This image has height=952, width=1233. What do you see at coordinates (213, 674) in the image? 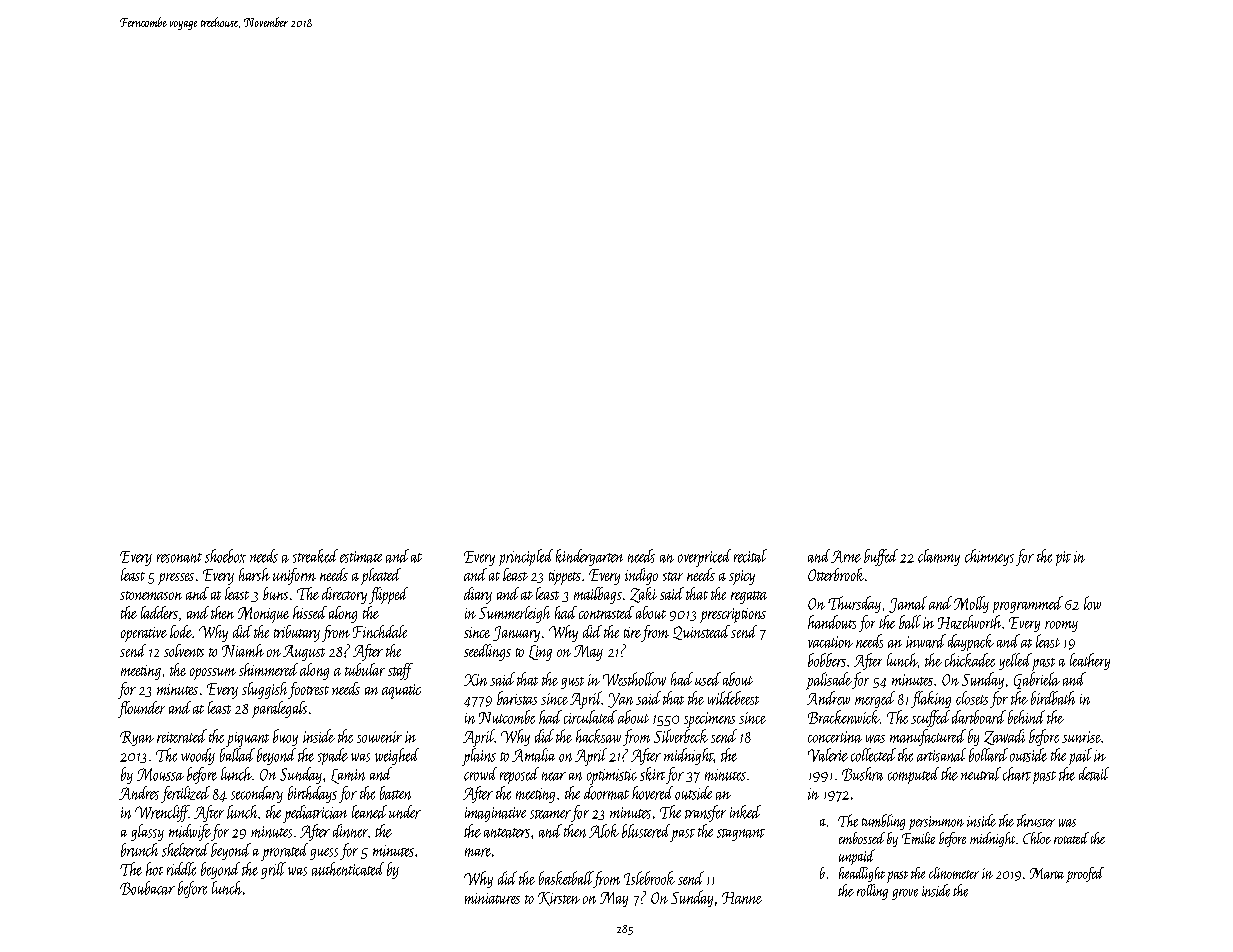
I see `opossum` at bounding box center [213, 674].
